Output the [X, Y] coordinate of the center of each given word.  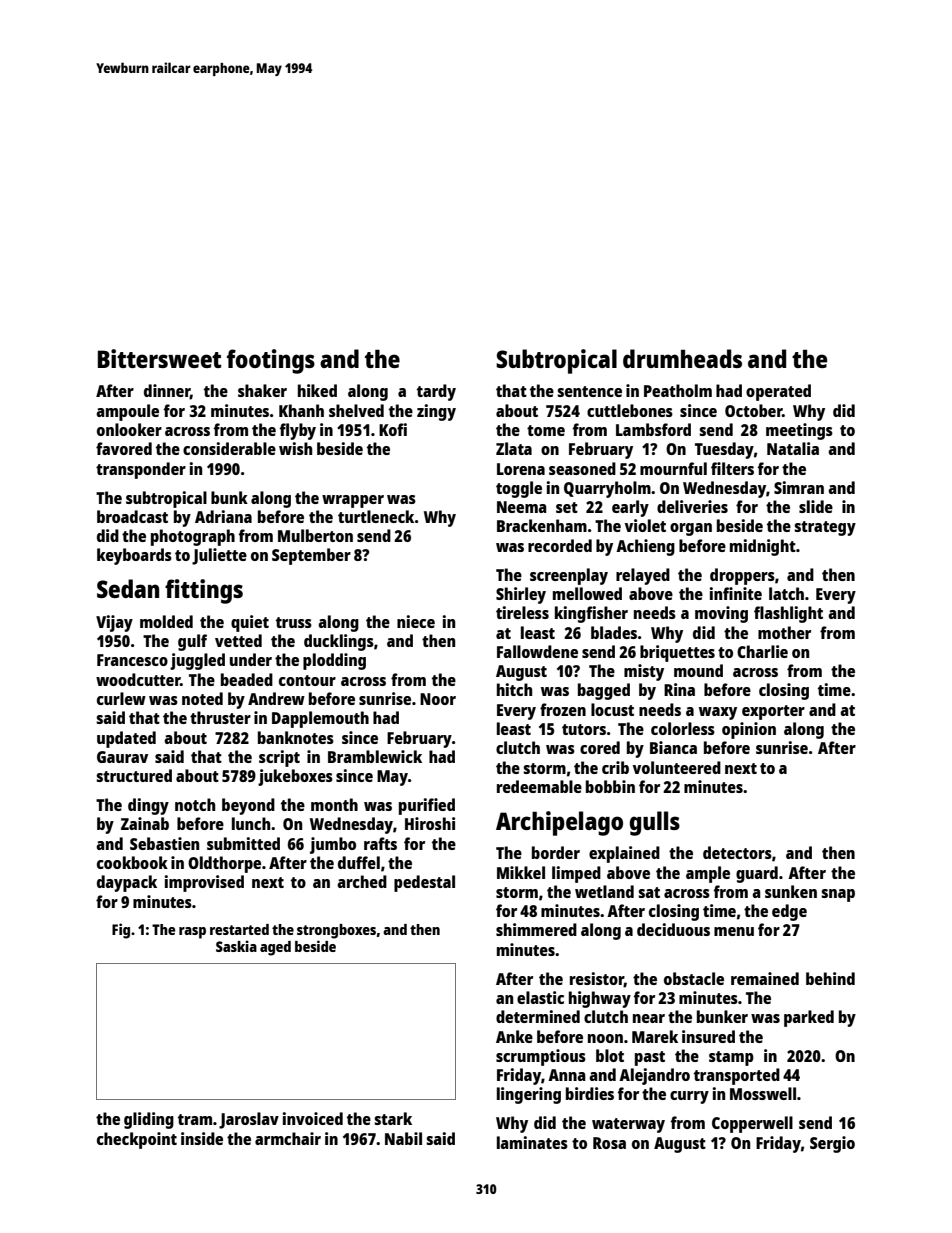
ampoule [127, 412]
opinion [749, 730]
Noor [438, 699]
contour [307, 680]
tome [546, 430]
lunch [251, 823]
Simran [799, 487]
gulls [655, 823]
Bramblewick [375, 756]
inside [202, 1138]
